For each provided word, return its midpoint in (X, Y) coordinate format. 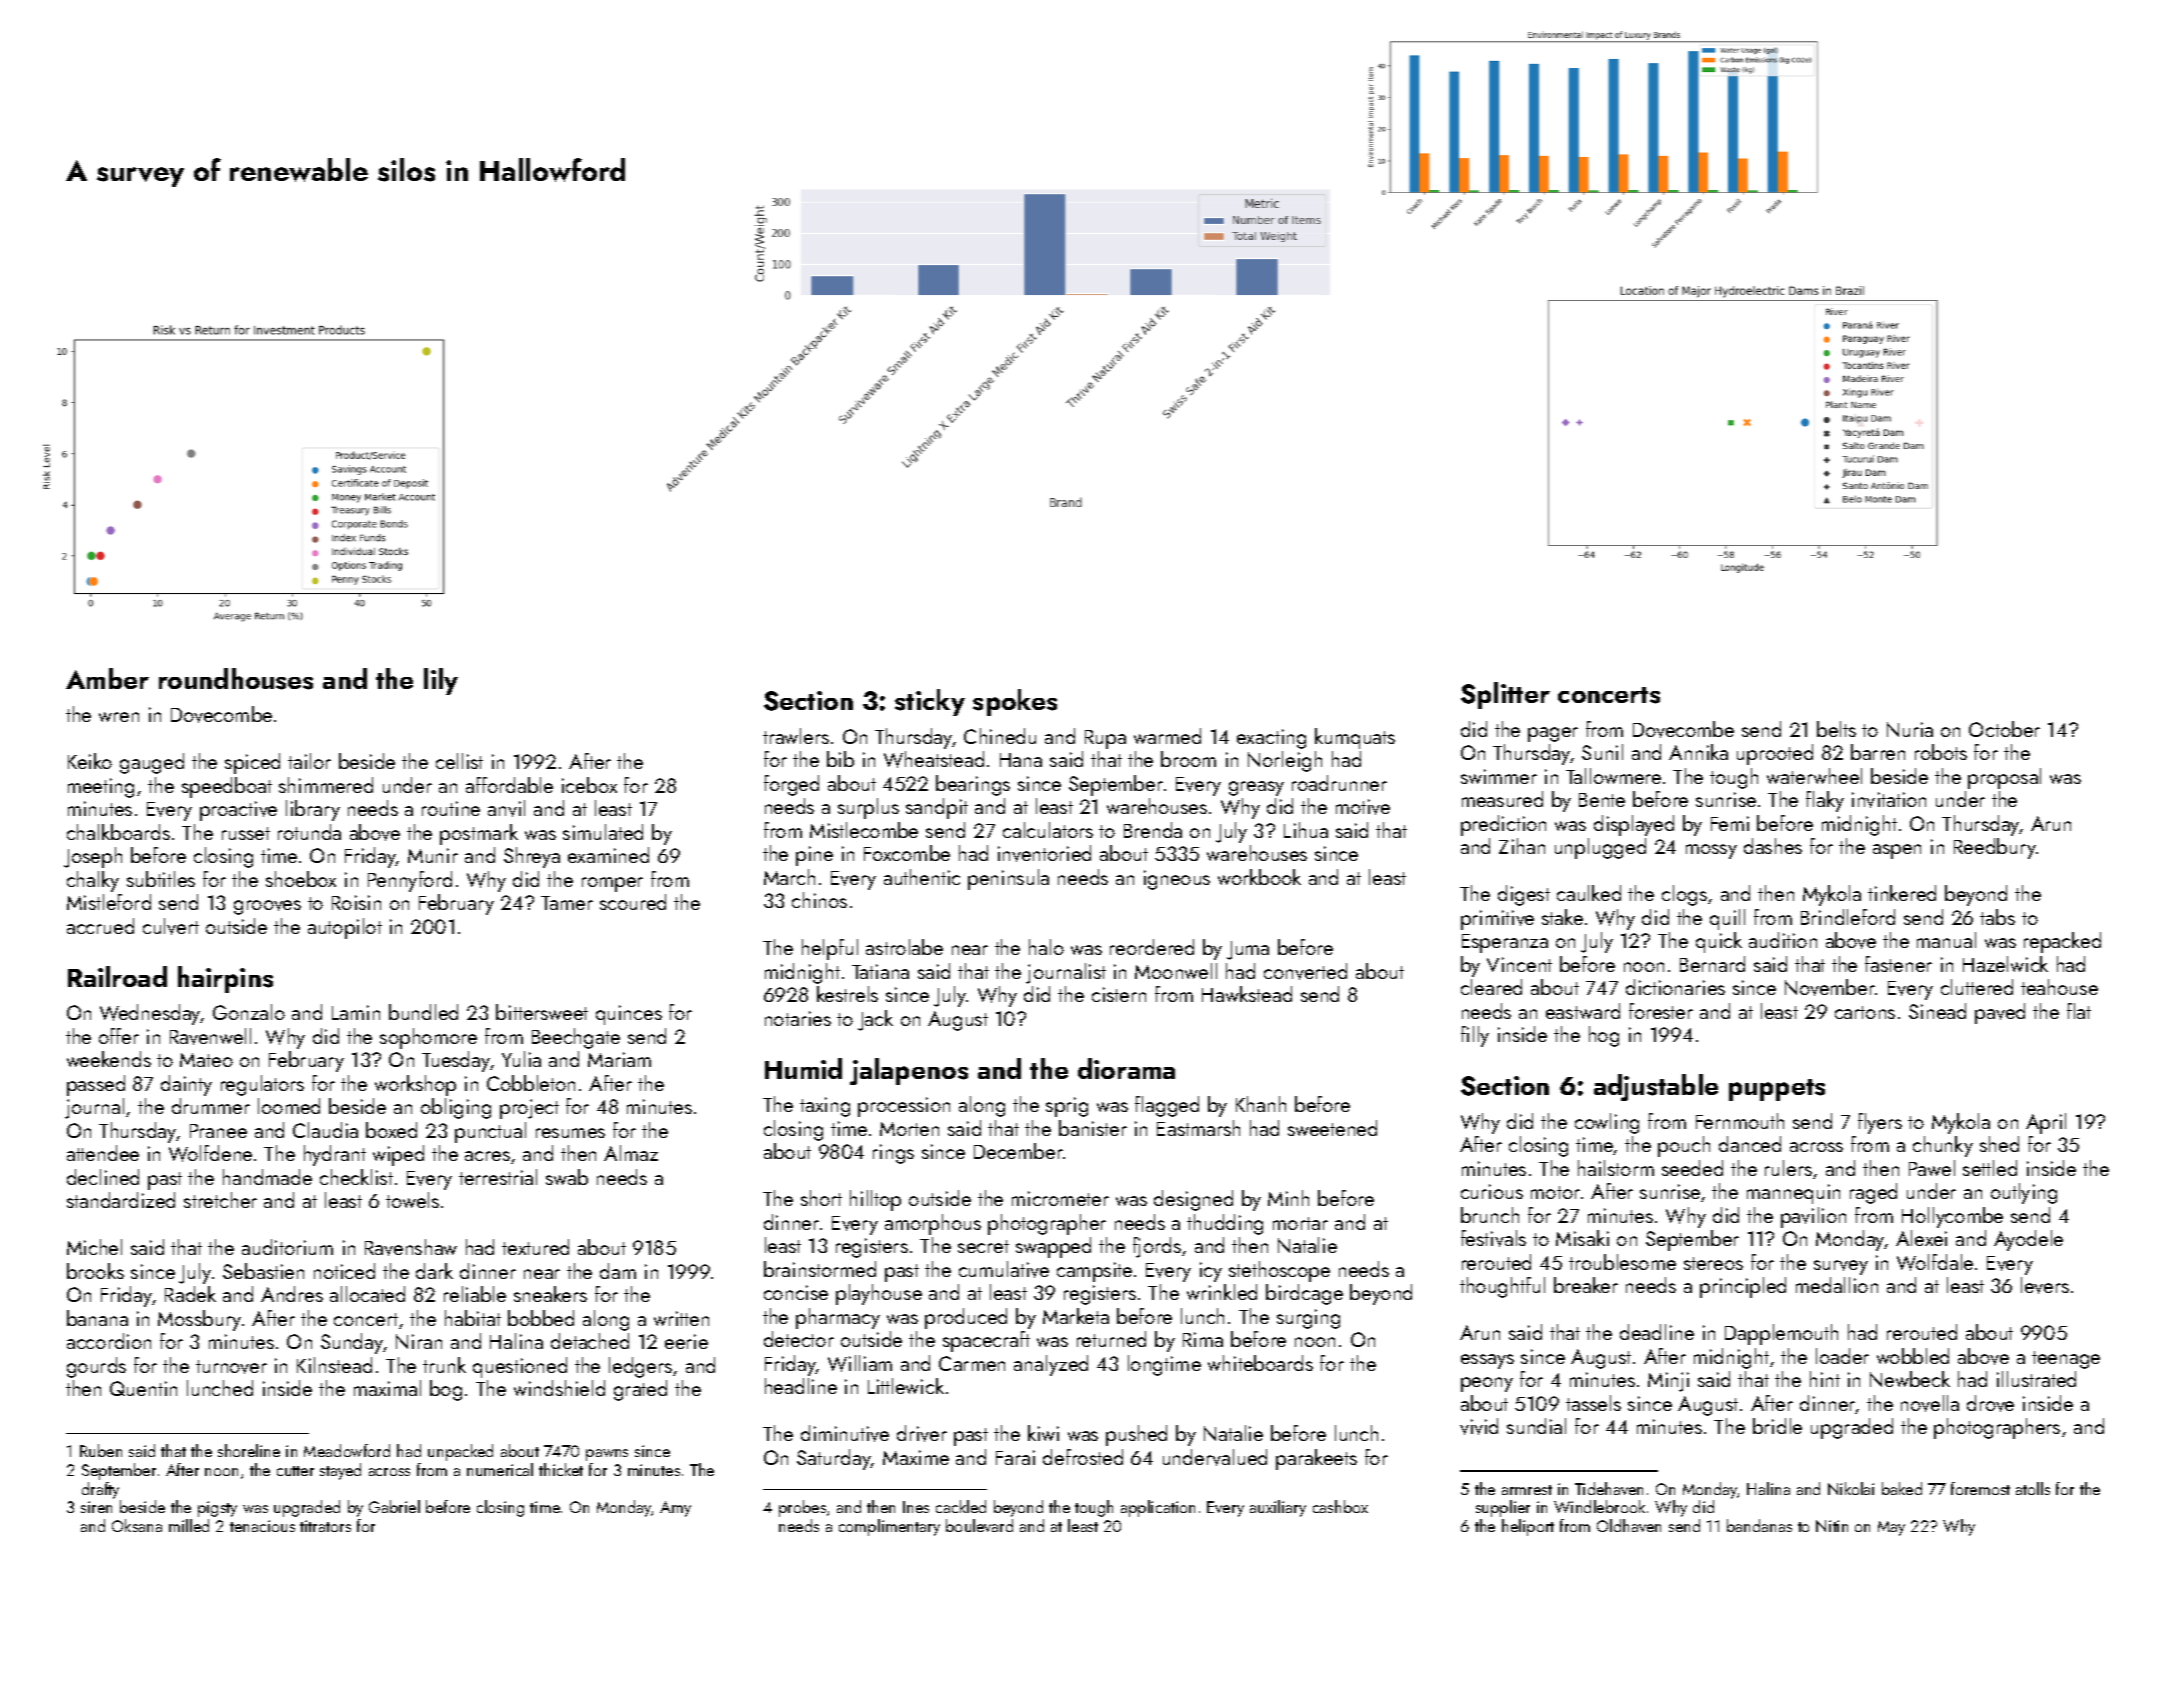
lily (441, 681)
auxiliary (1278, 1508)
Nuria (1910, 729)
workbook (1259, 877)
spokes (1015, 702)
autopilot (345, 928)
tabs (1997, 917)
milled (189, 1525)
